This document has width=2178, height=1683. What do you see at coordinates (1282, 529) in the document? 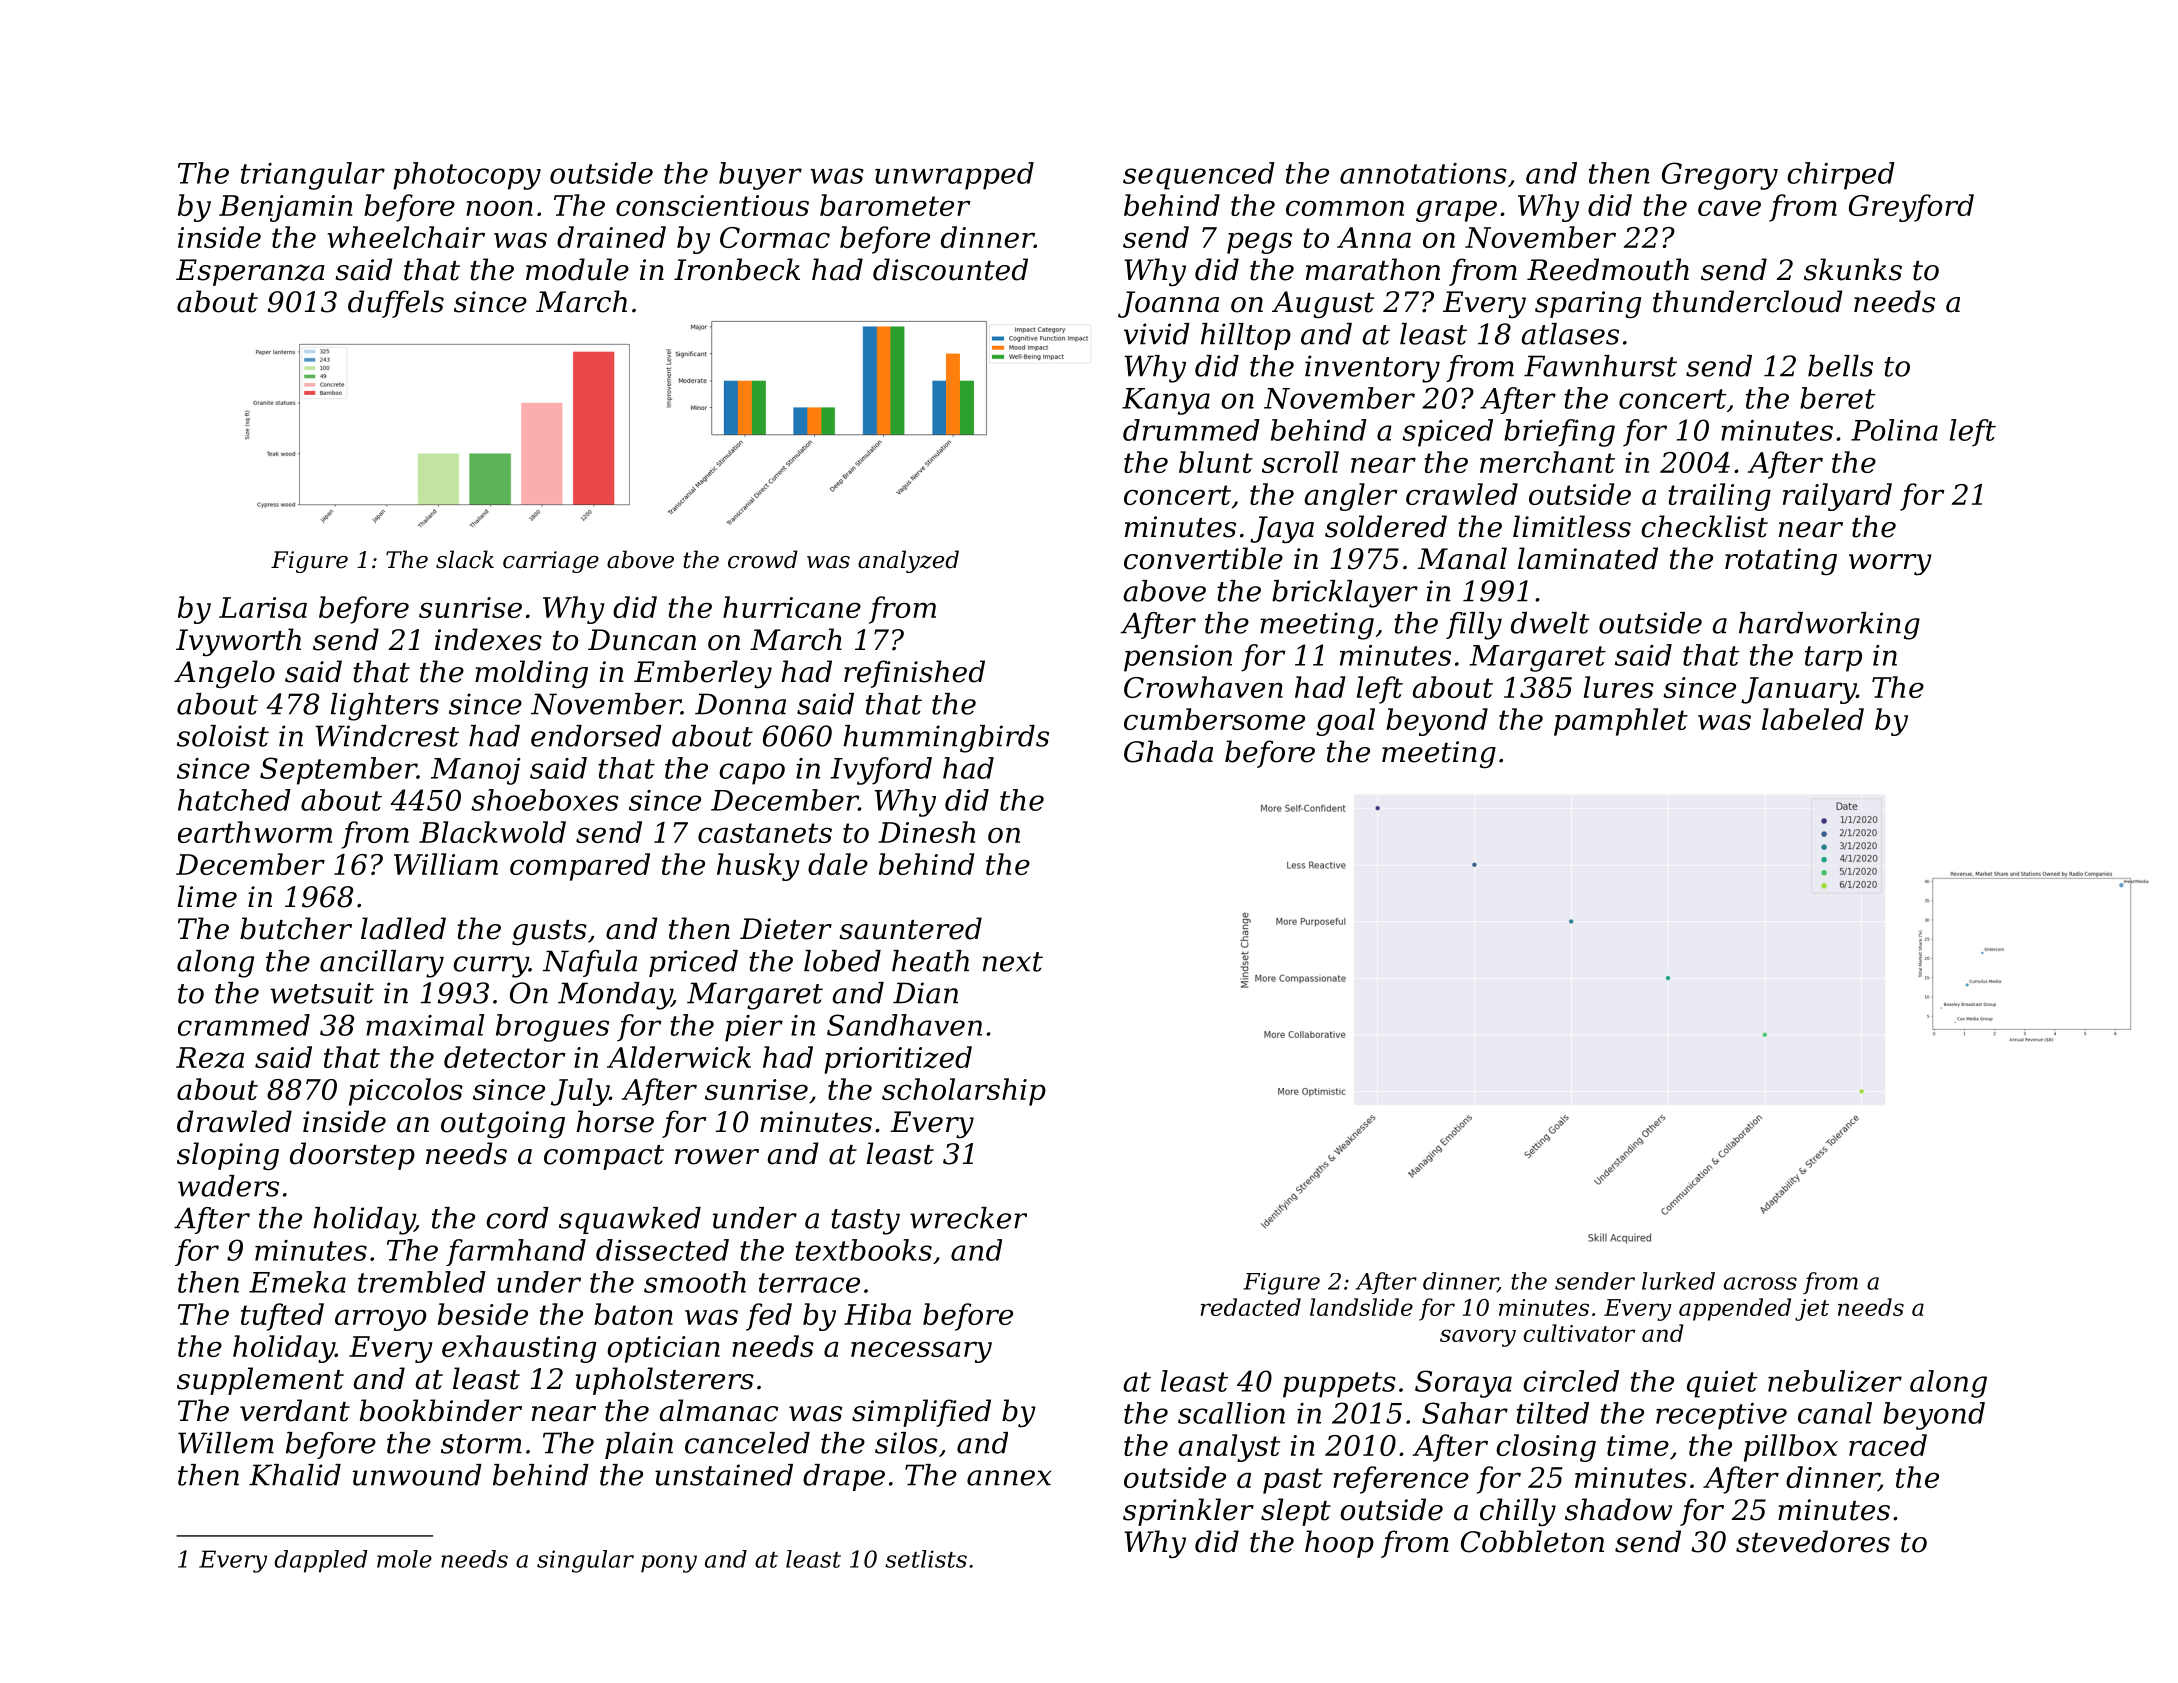
I see `Jaya` at bounding box center [1282, 529].
